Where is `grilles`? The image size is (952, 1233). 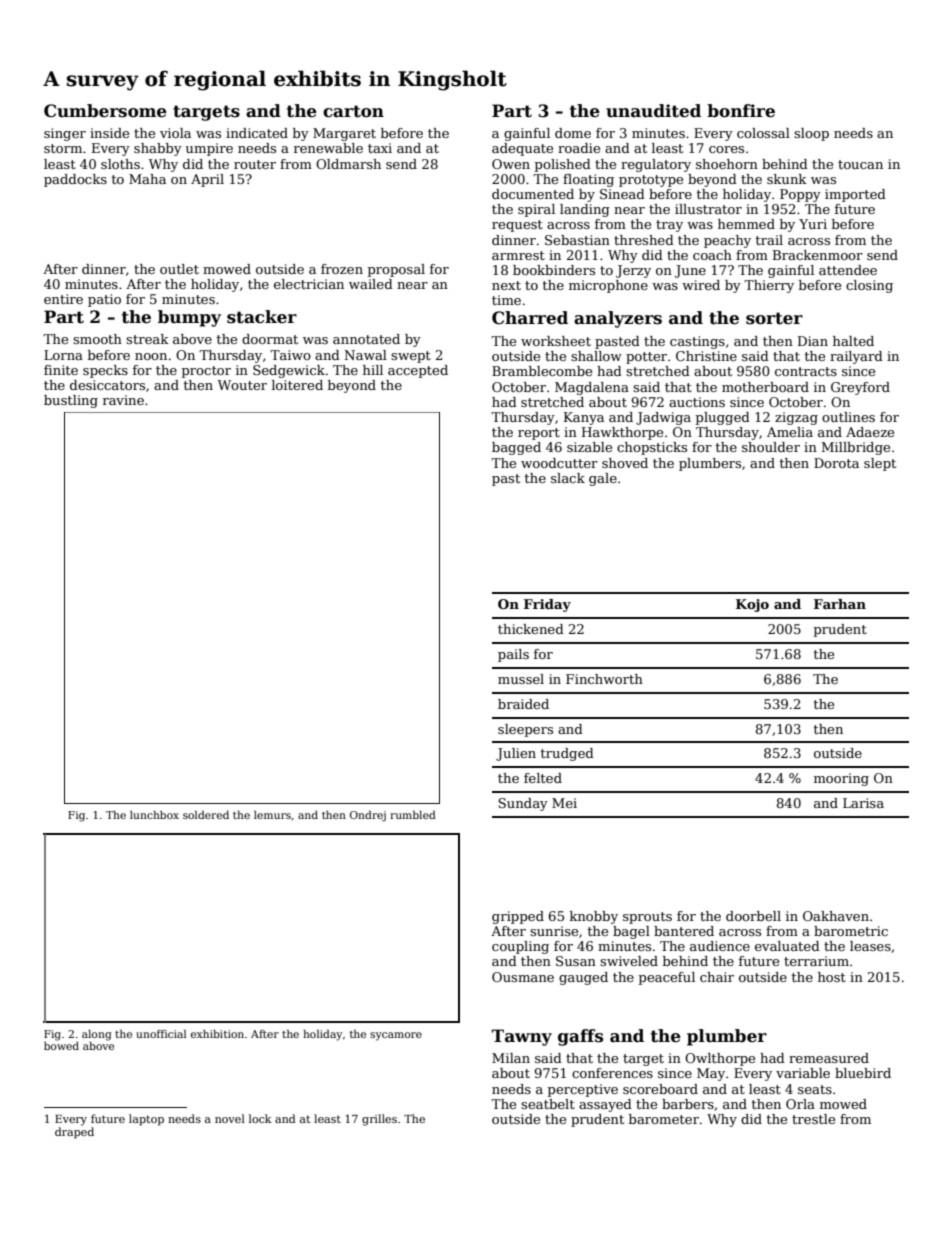 grilles is located at coordinates (379, 1120).
